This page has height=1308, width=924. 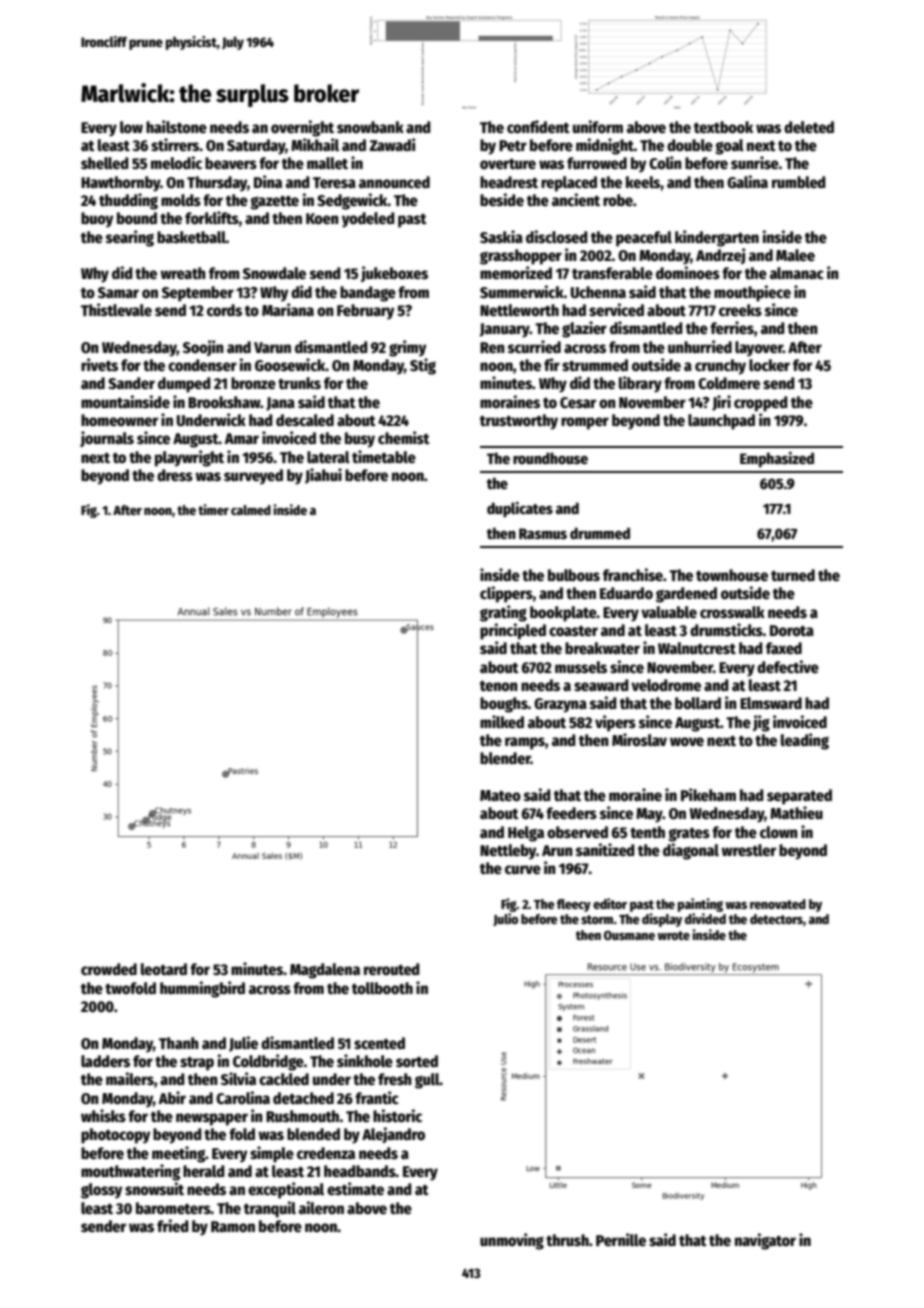 I want to click on glossy, so click(x=101, y=1191).
